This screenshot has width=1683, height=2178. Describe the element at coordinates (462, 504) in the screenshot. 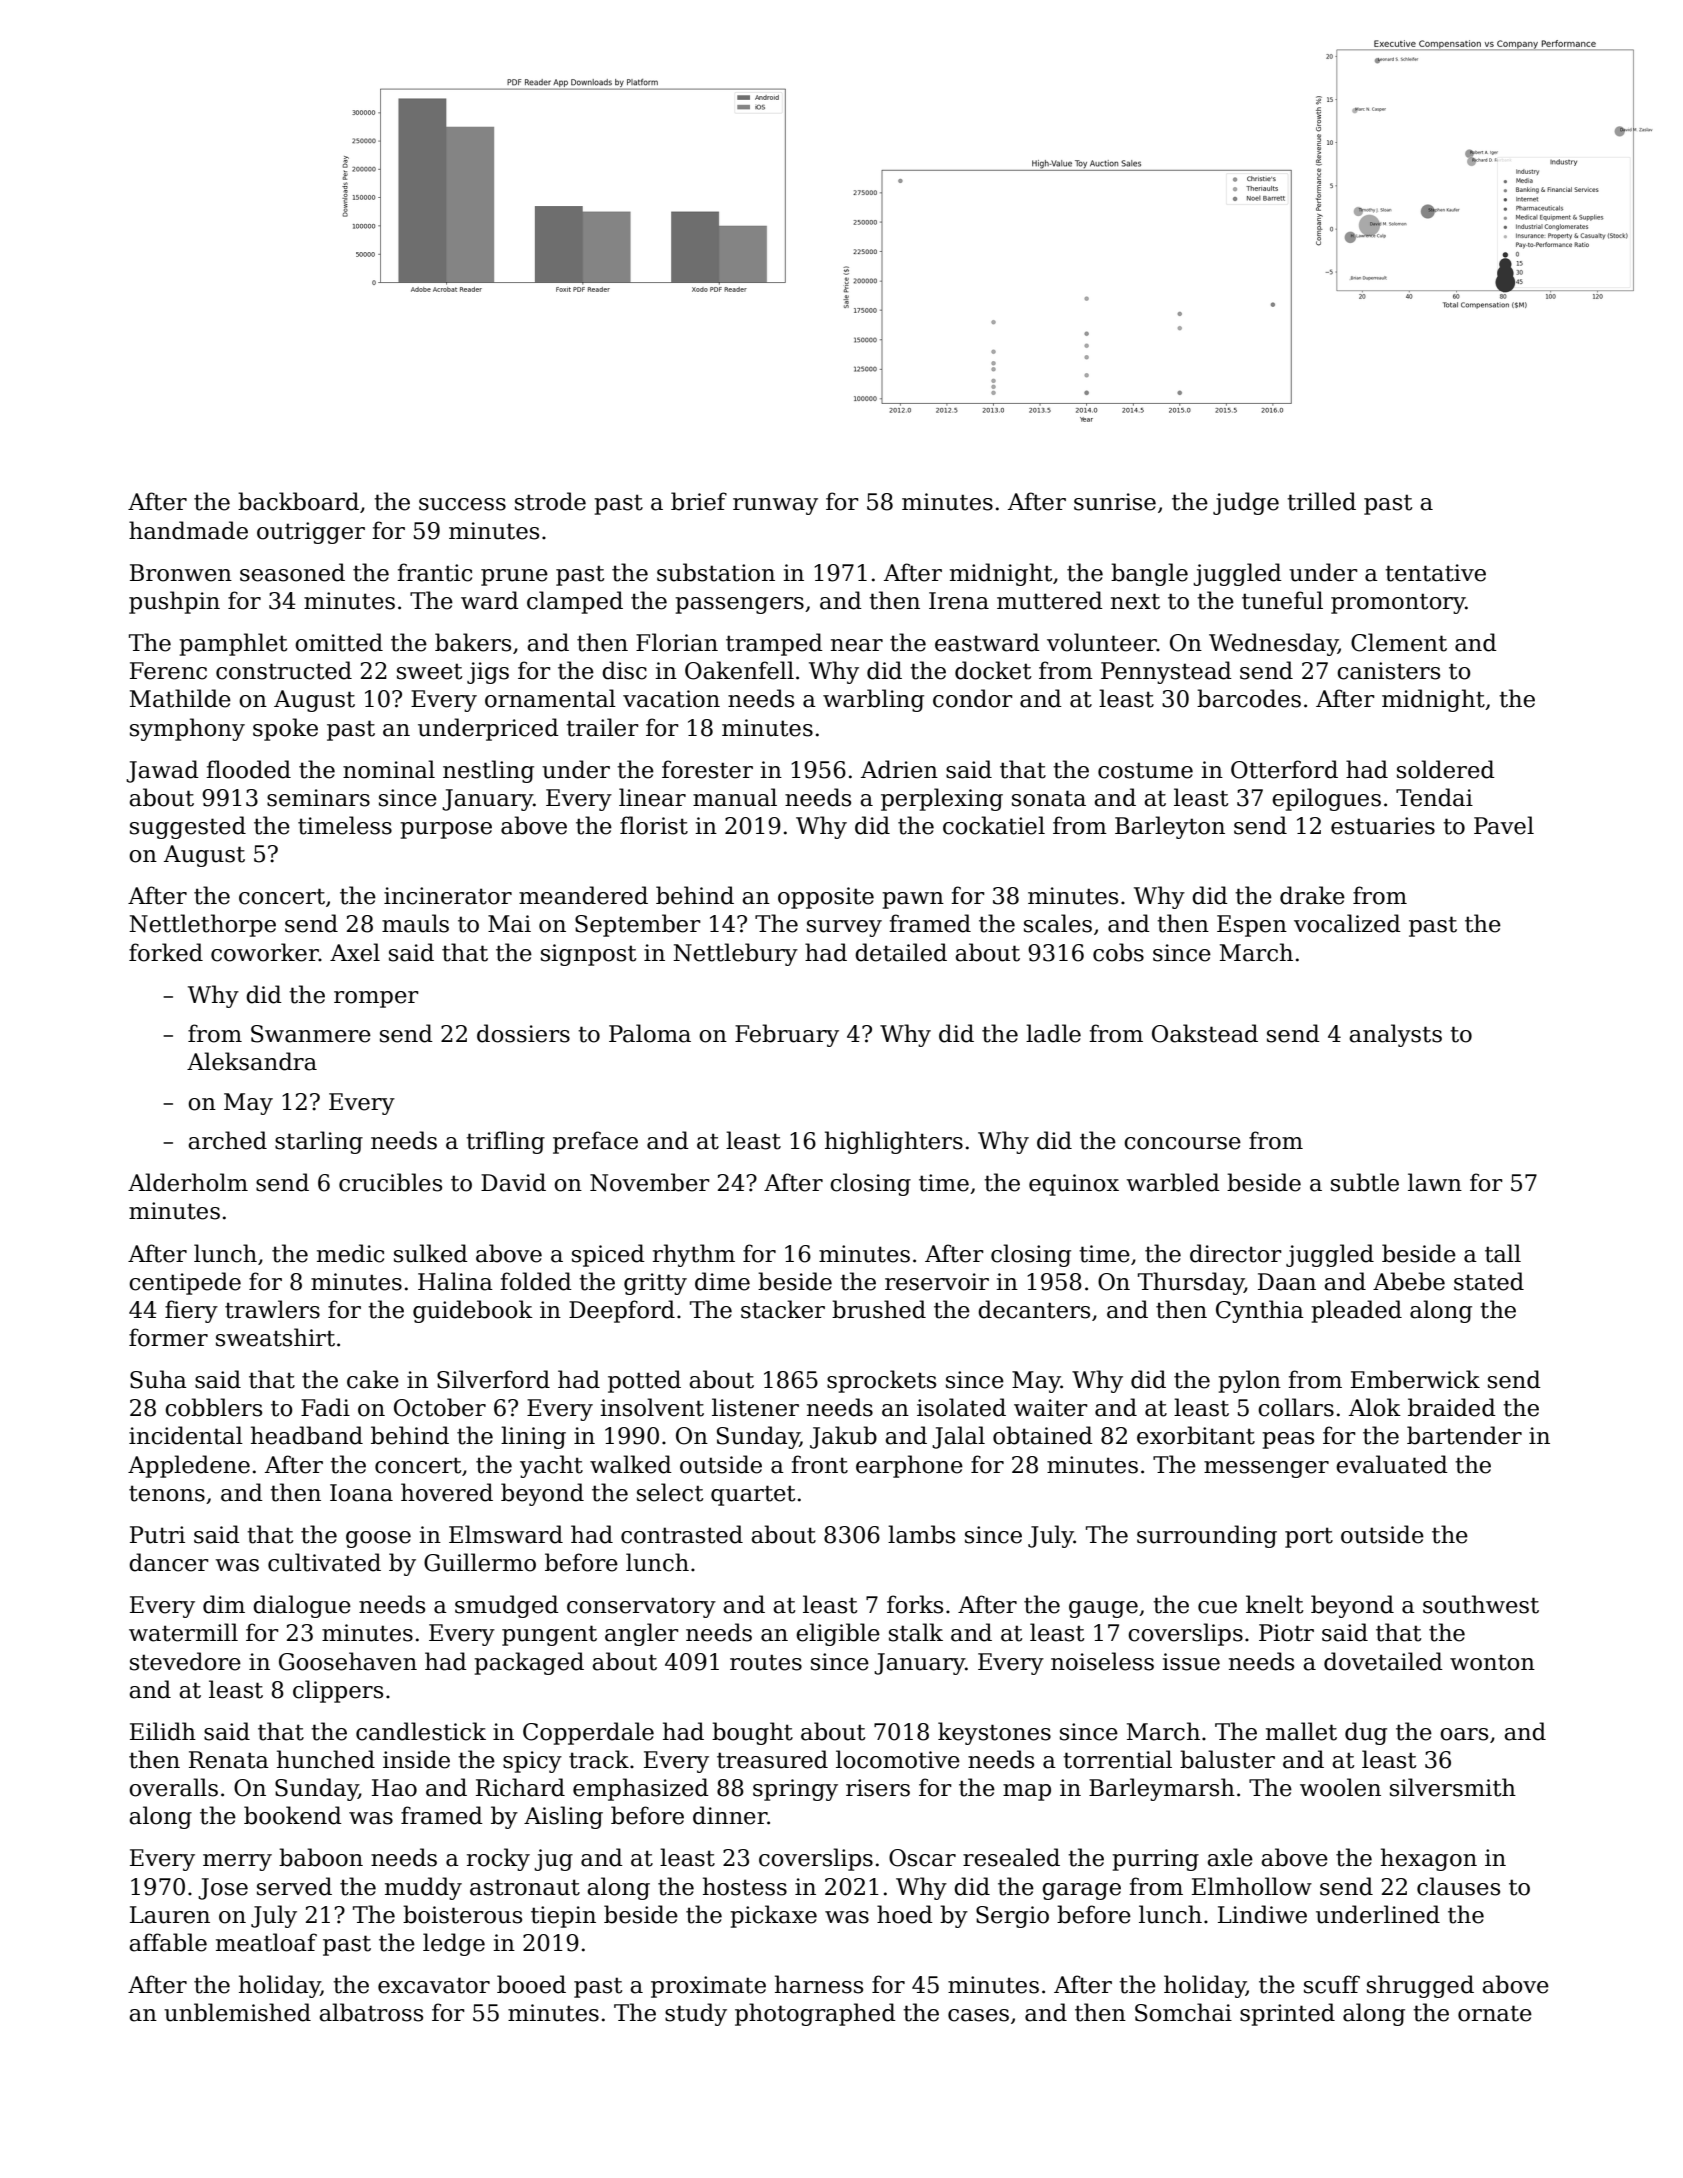

I see `success` at that location.
